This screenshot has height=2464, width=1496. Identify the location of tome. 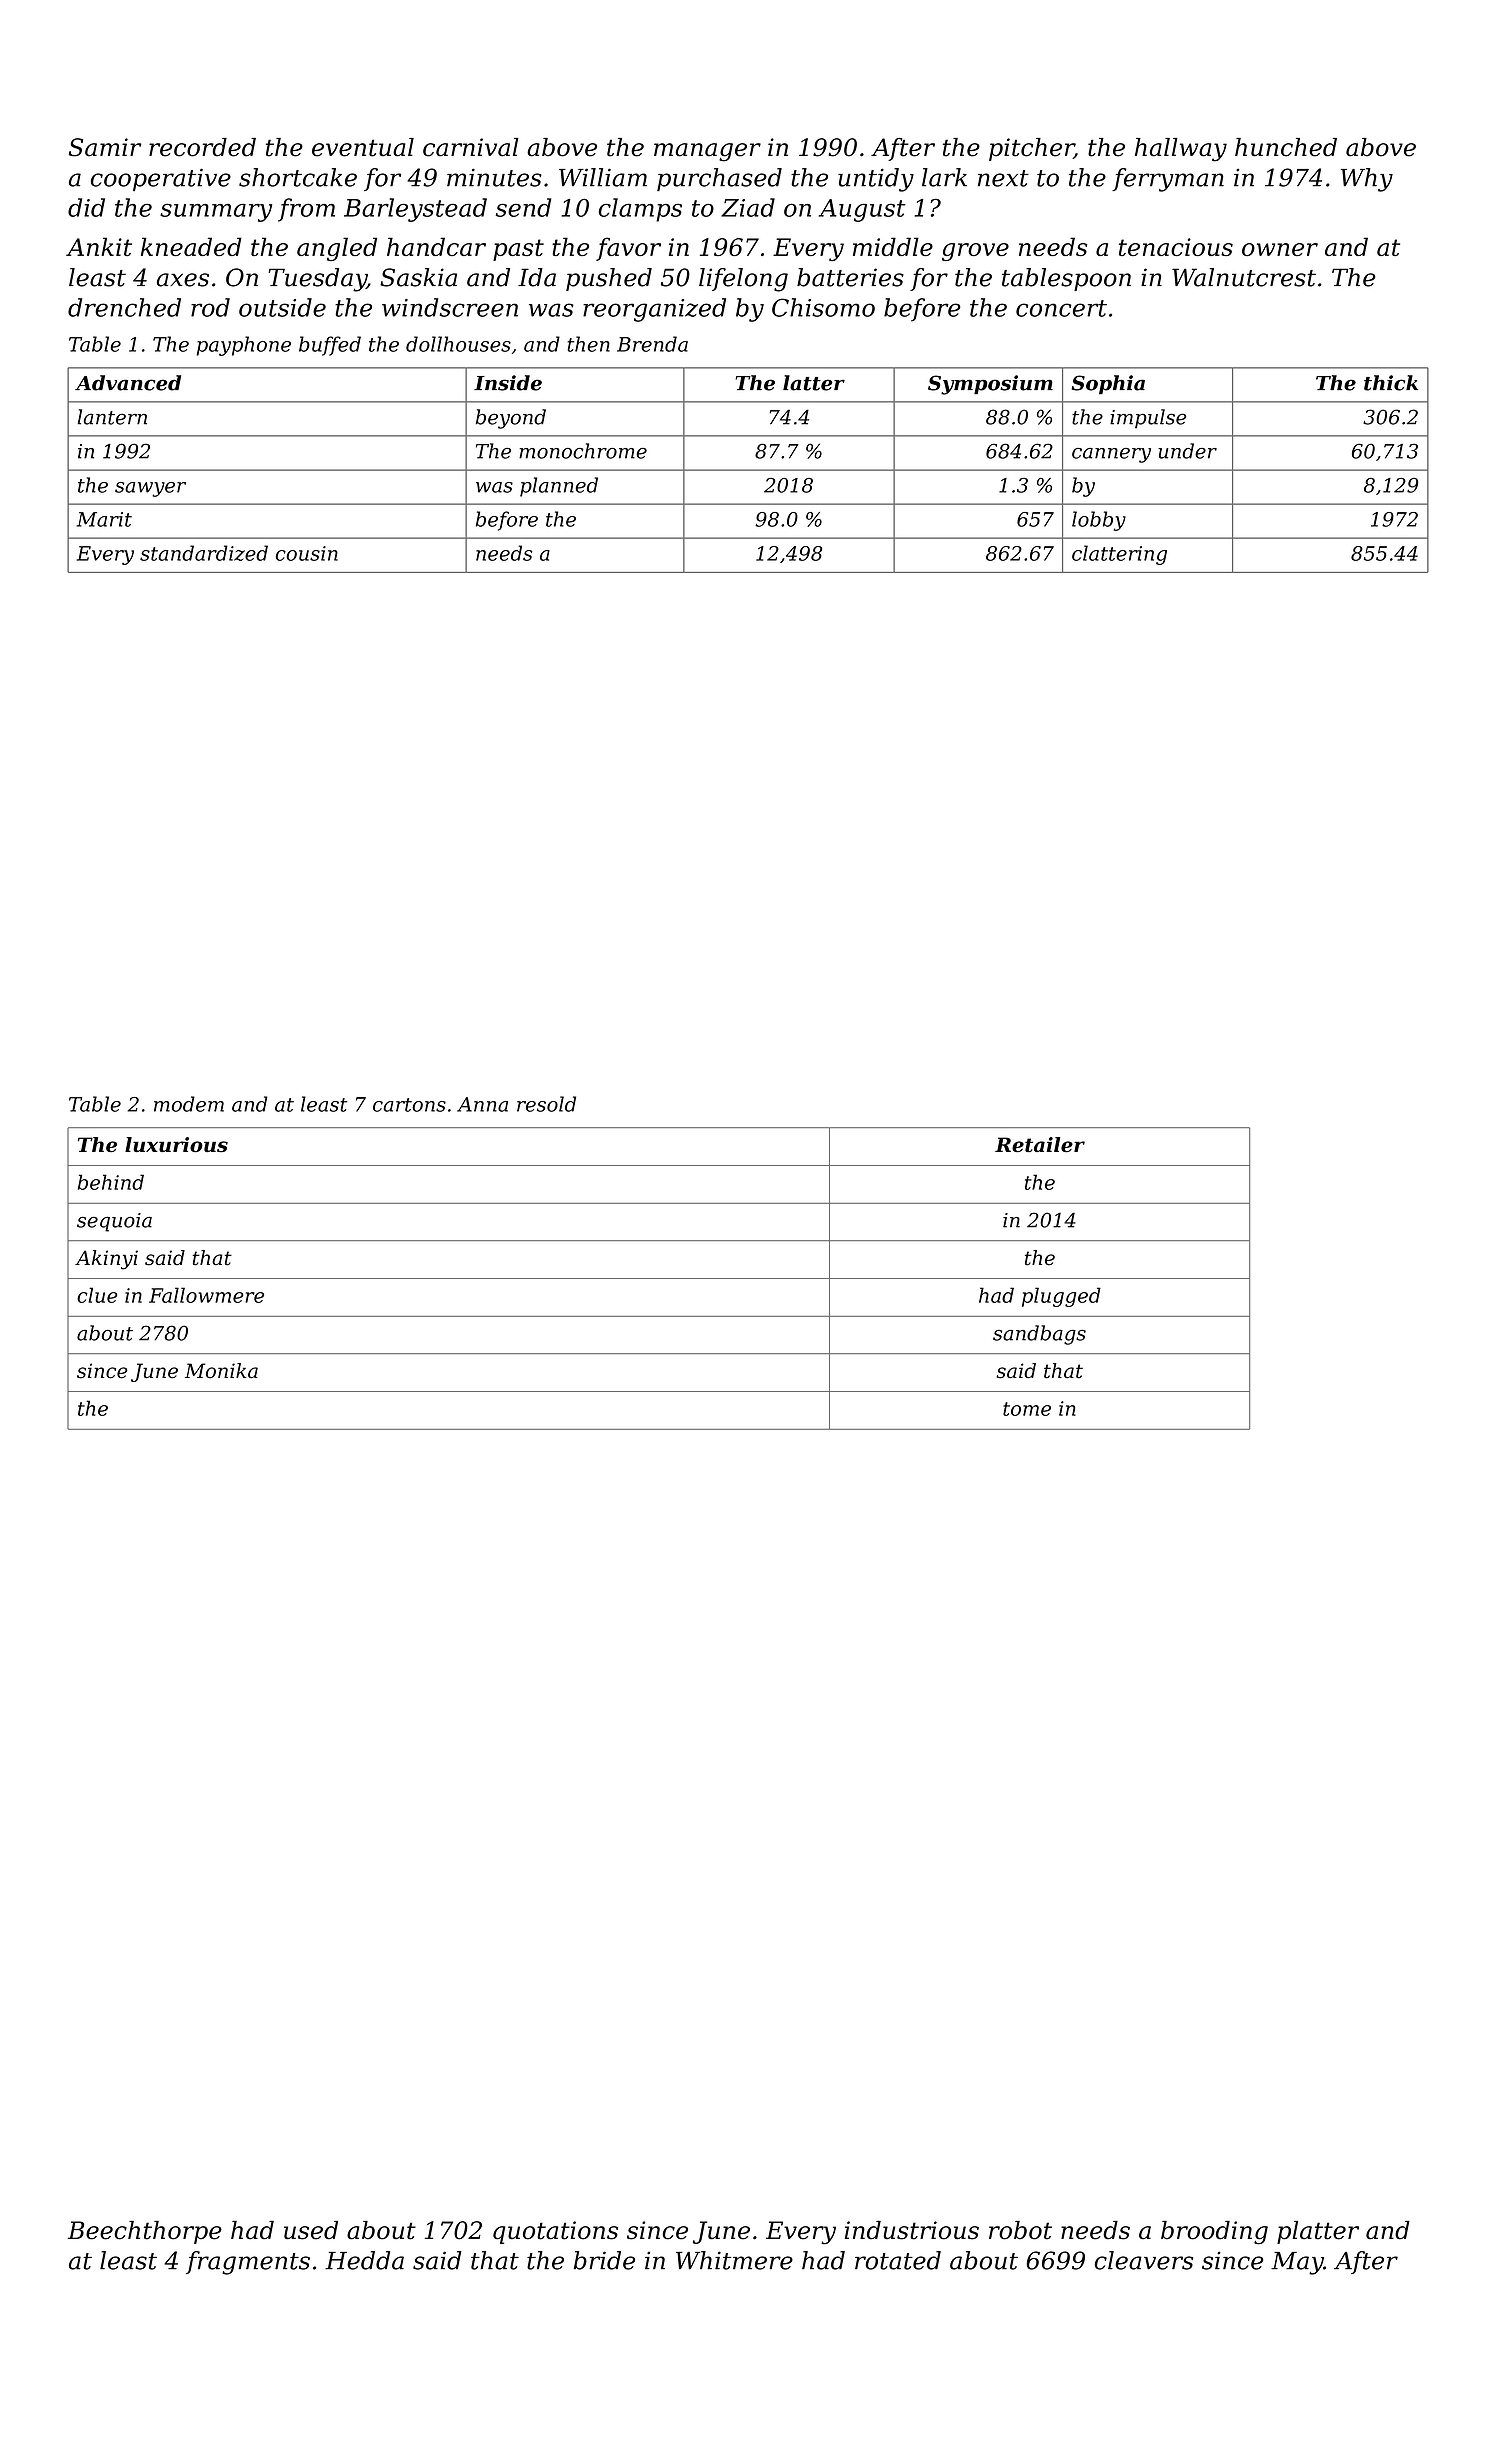
(1027, 1409).
